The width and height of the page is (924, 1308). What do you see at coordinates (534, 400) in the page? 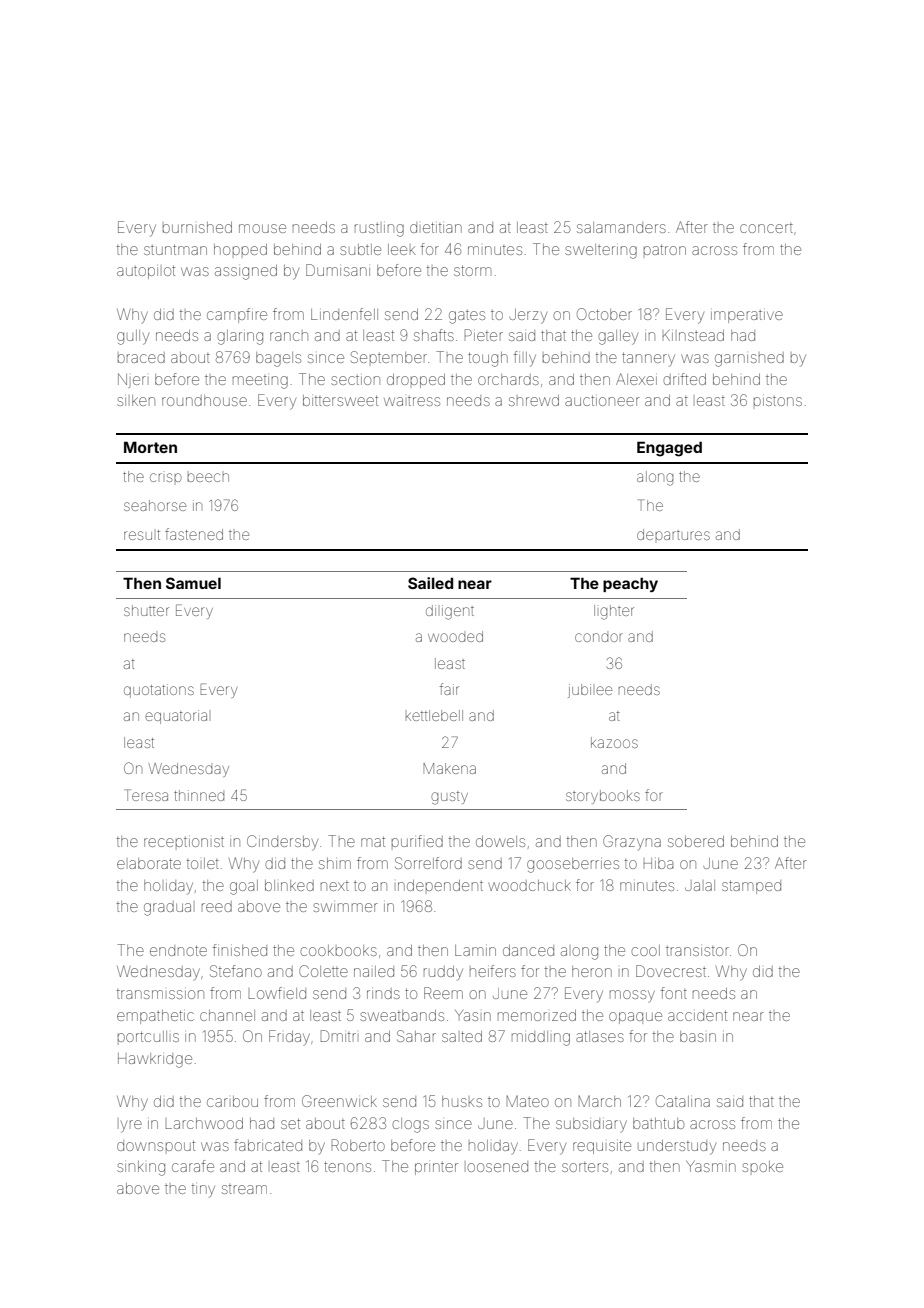
I see `shrewd` at bounding box center [534, 400].
